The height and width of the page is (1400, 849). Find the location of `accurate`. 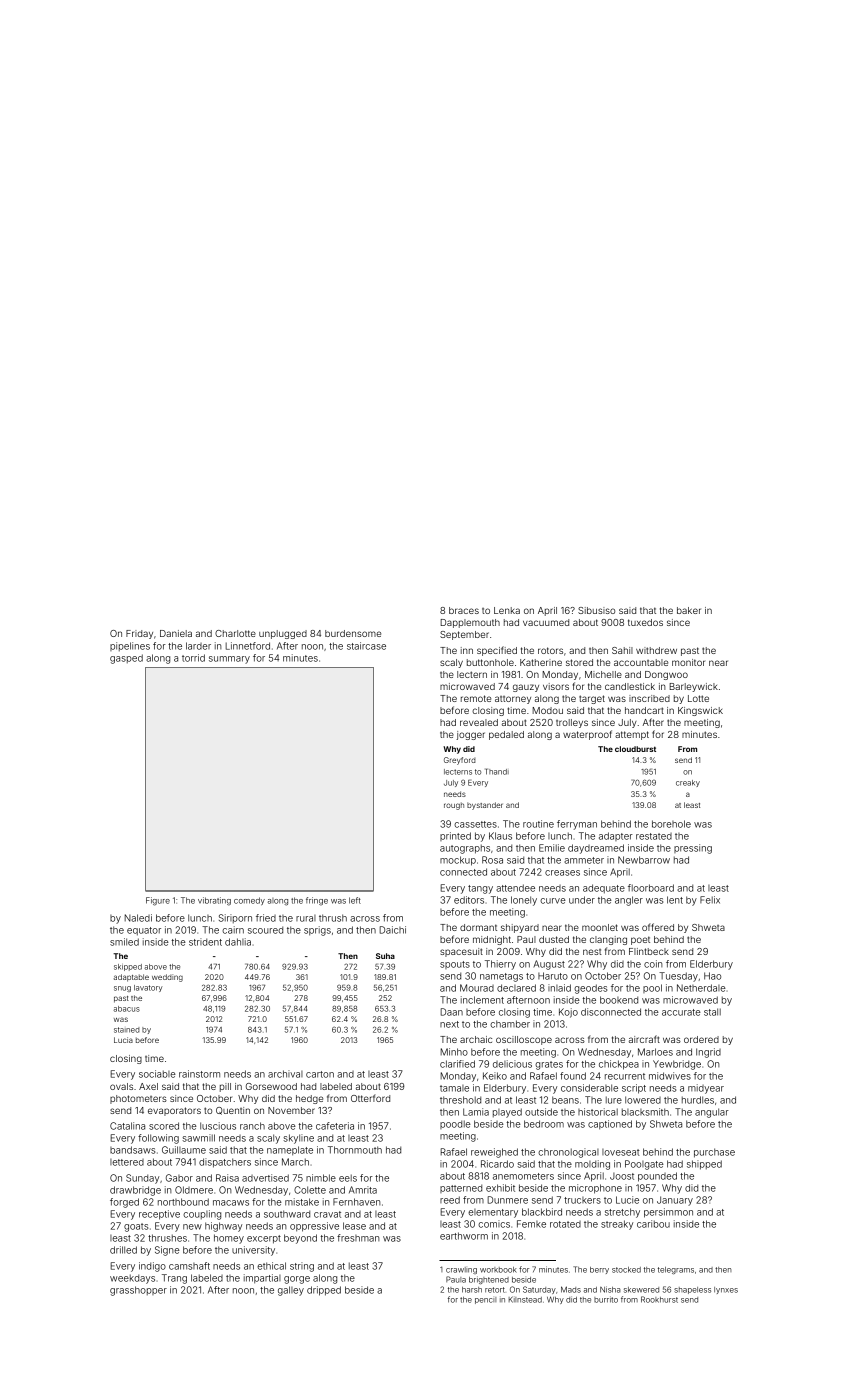

accurate is located at coordinates (681, 1012).
